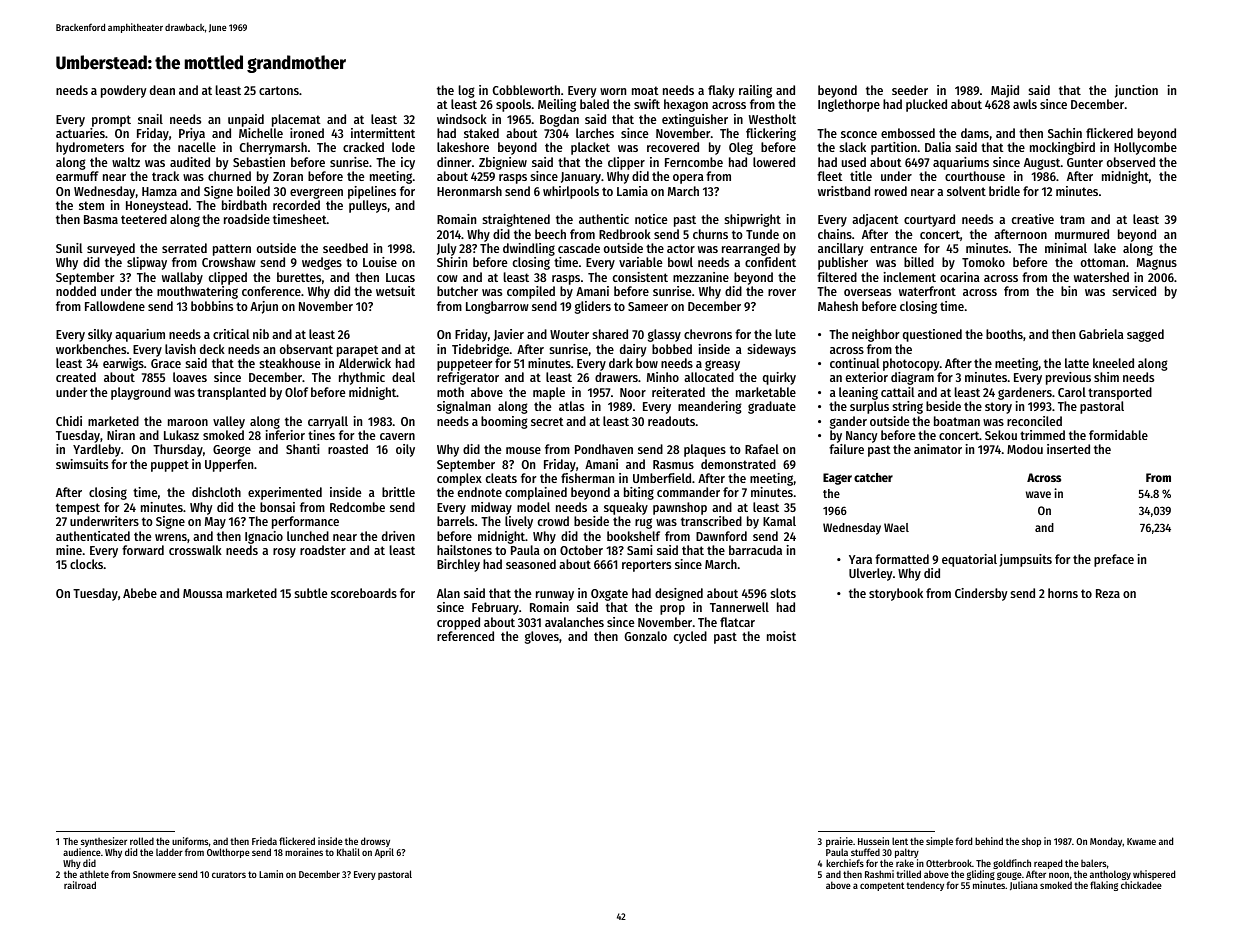 This screenshot has width=1233, height=952. What do you see at coordinates (1134, 291) in the screenshot?
I see `serviced` at bounding box center [1134, 291].
